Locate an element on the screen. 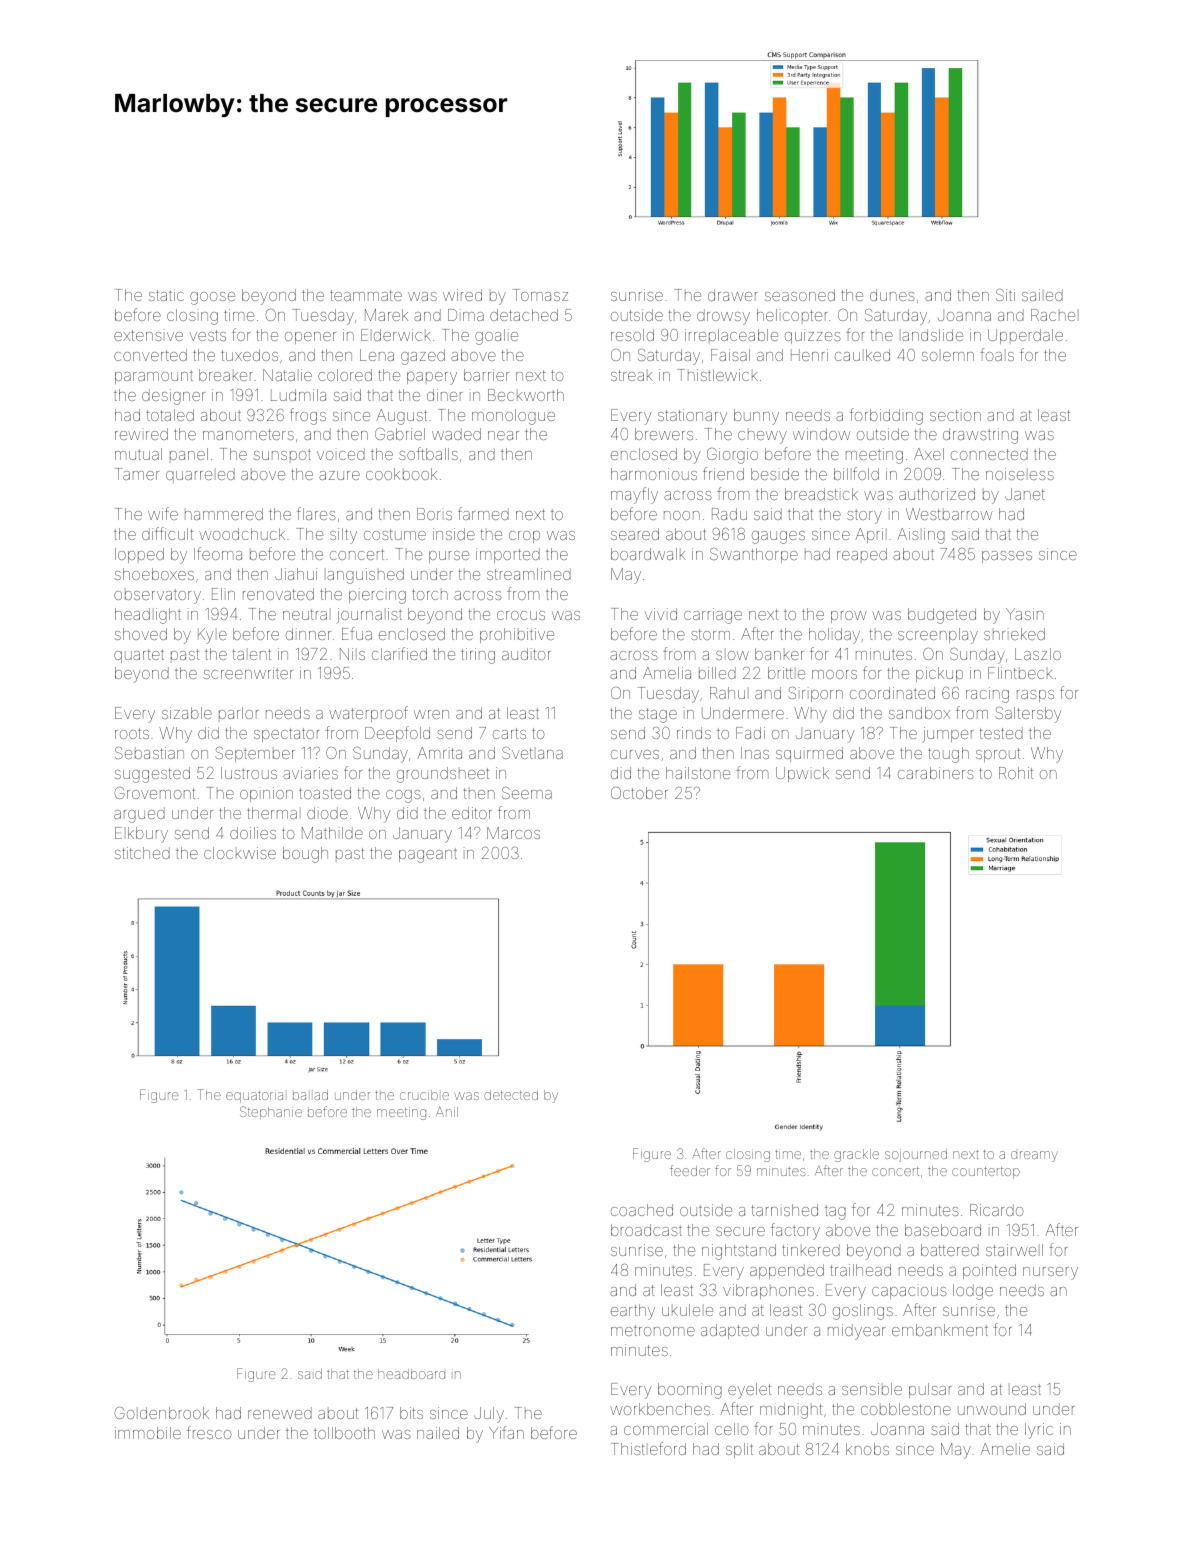 This screenshot has width=1194, height=1546. Stephanie is located at coordinates (271, 1113).
